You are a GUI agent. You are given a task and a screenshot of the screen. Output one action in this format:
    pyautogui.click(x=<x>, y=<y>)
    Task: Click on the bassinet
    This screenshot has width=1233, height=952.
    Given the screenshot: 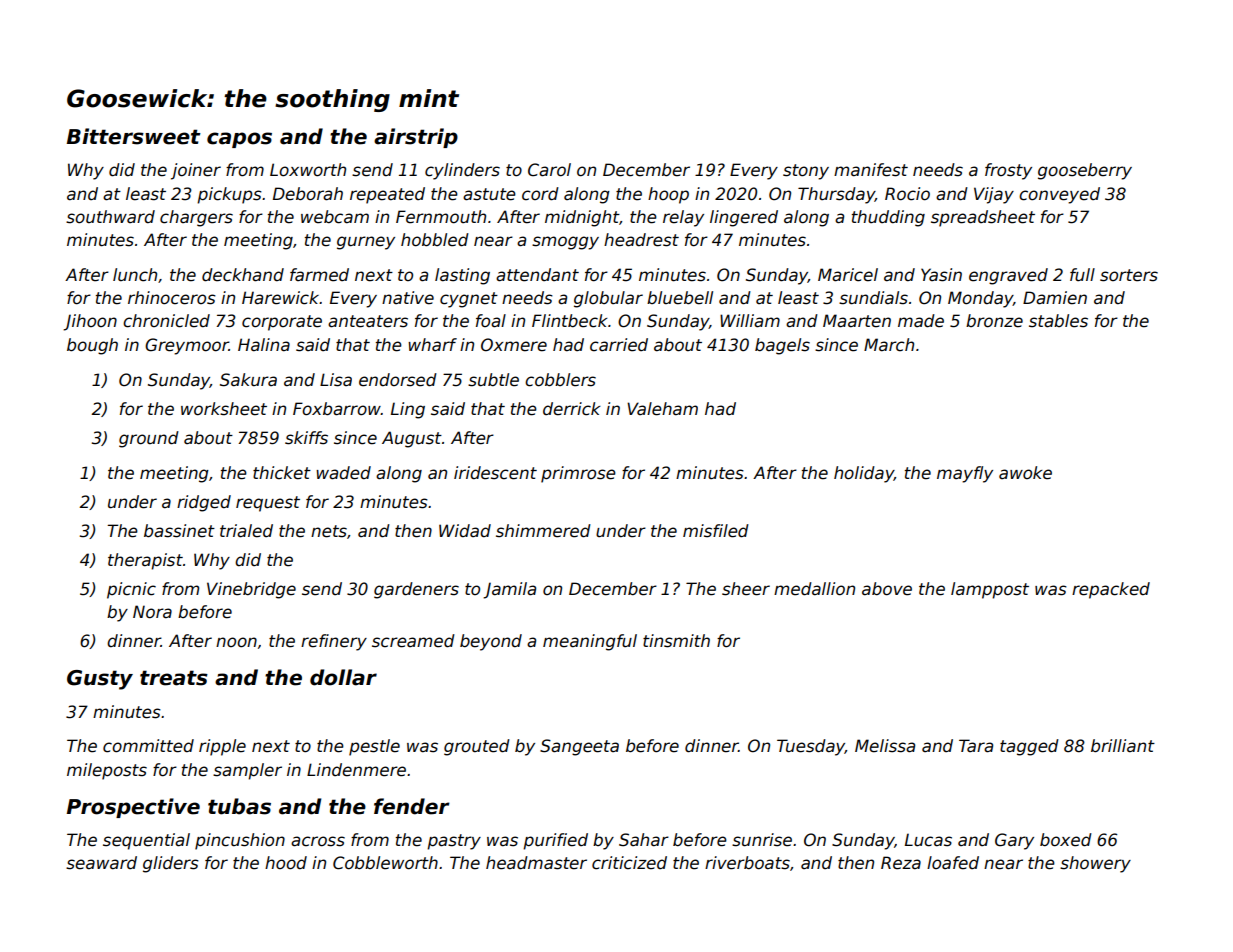 What is the action you would take?
    pyautogui.click(x=179, y=531)
